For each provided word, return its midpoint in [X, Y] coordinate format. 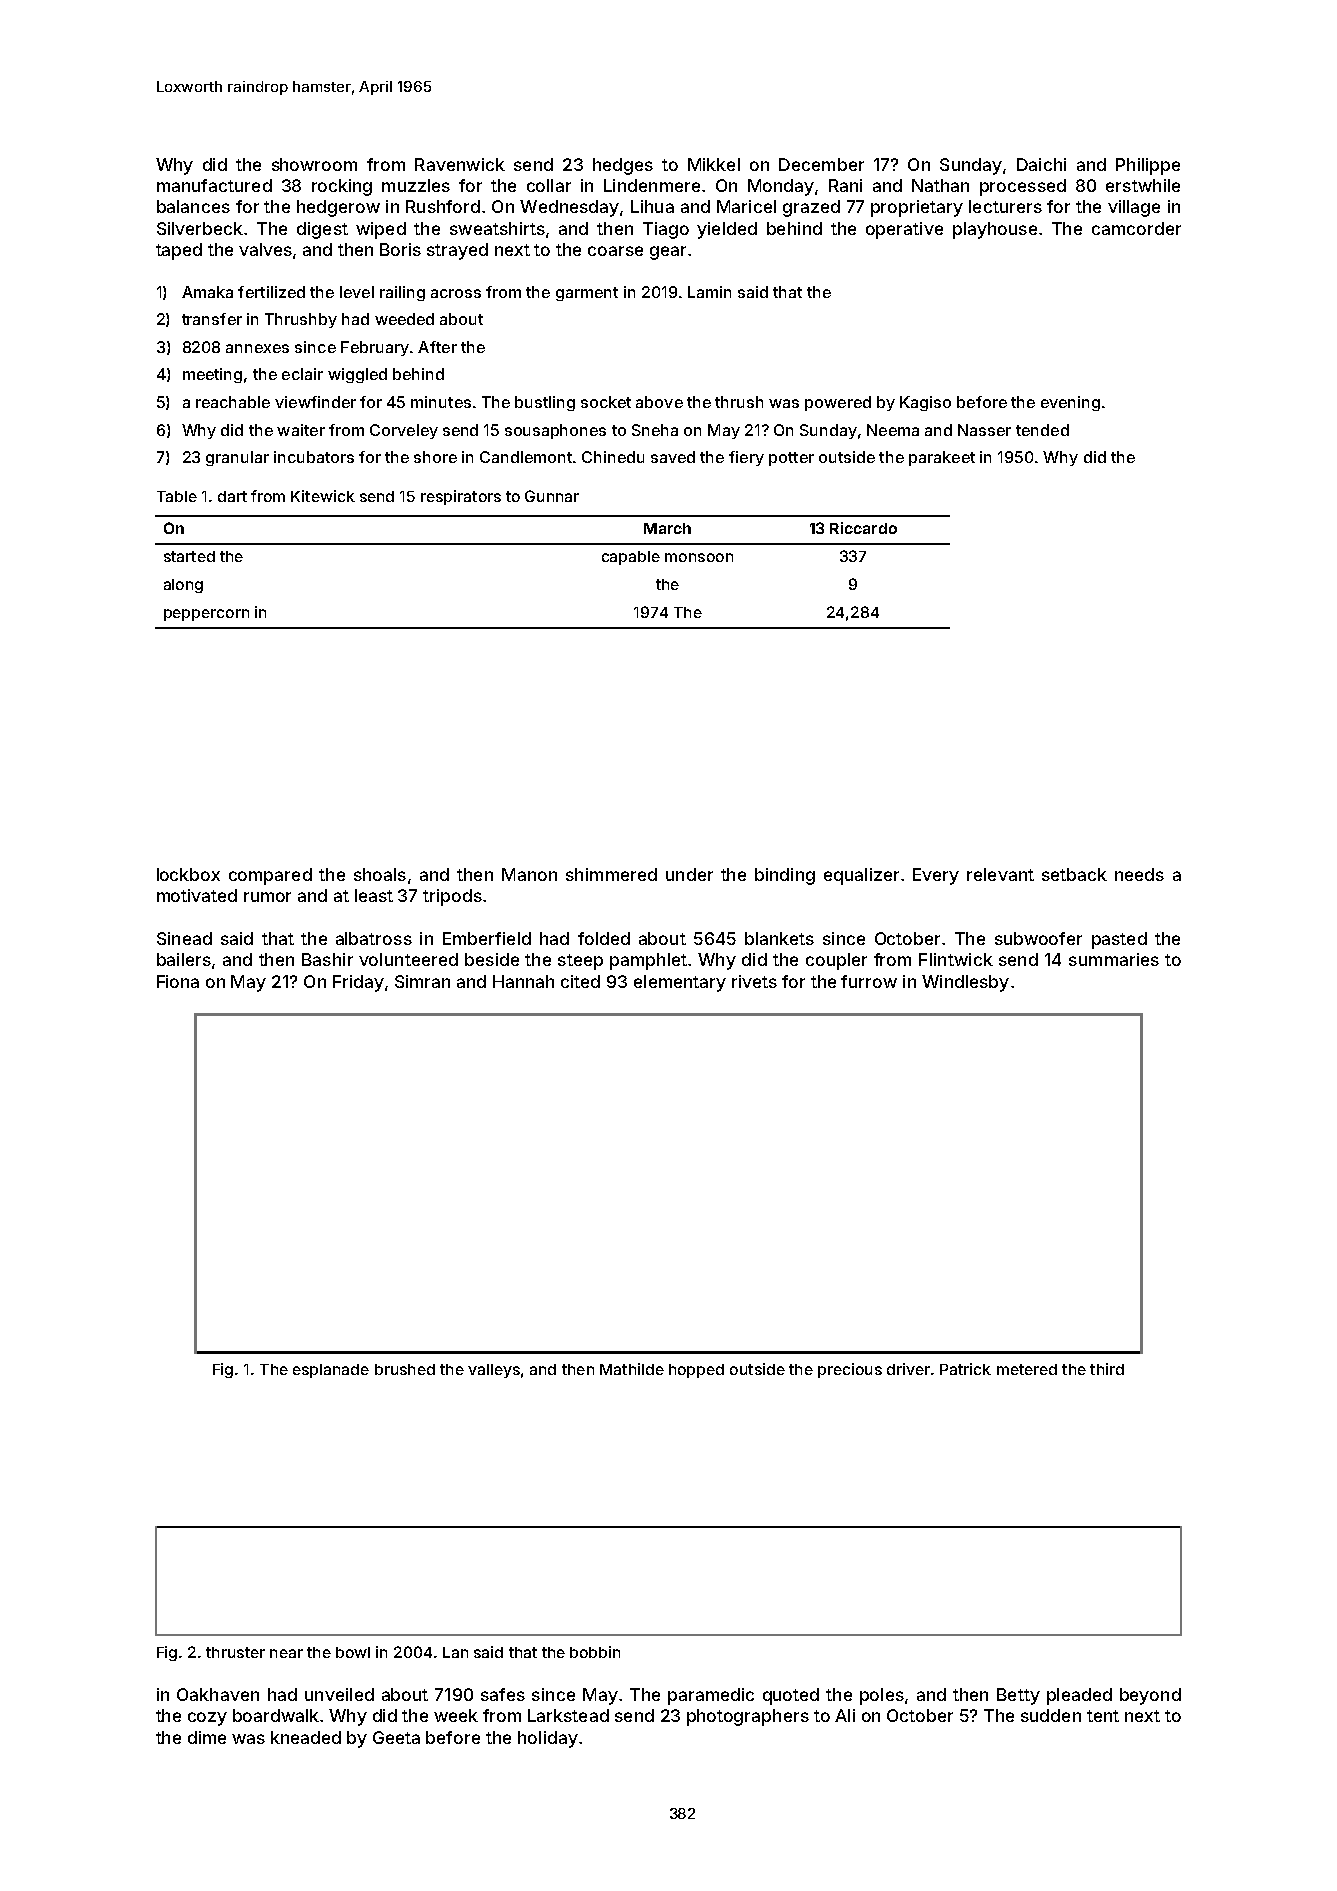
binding [785, 876]
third [1107, 1369]
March [667, 528]
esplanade [331, 1371]
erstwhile [1143, 185]
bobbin [595, 1652]
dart [232, 496]
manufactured [214, 185]
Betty [1018, 1696]
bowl [353, 1652]
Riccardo [863, 528]
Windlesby [965, 983]
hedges [623, 166]
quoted [791, 1696]
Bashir [327, 959]
